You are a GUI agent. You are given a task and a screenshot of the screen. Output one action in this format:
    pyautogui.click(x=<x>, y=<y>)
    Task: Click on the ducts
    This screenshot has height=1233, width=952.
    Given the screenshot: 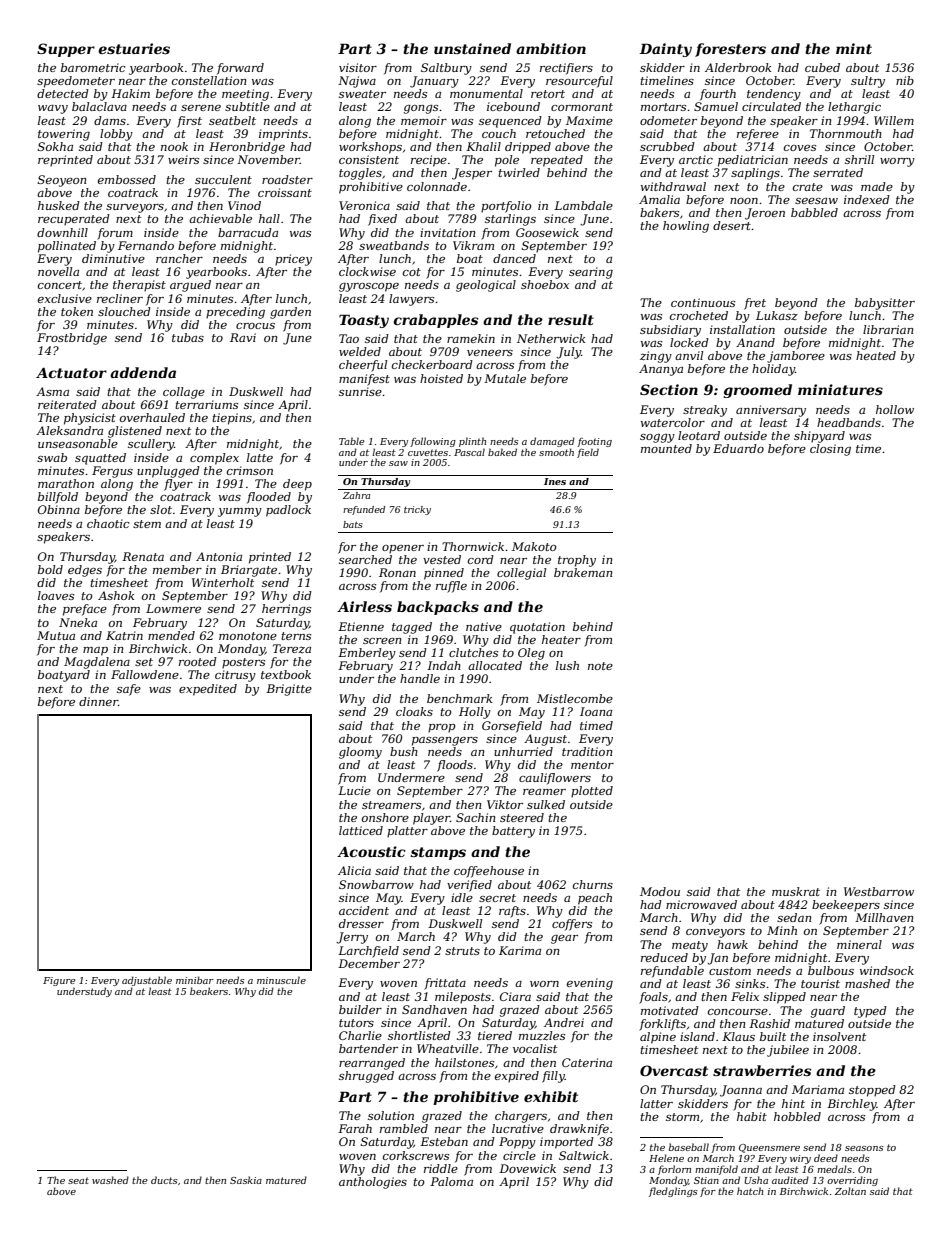 What is the action you would take?
    pyautogui.click(x=164, y=1180)
